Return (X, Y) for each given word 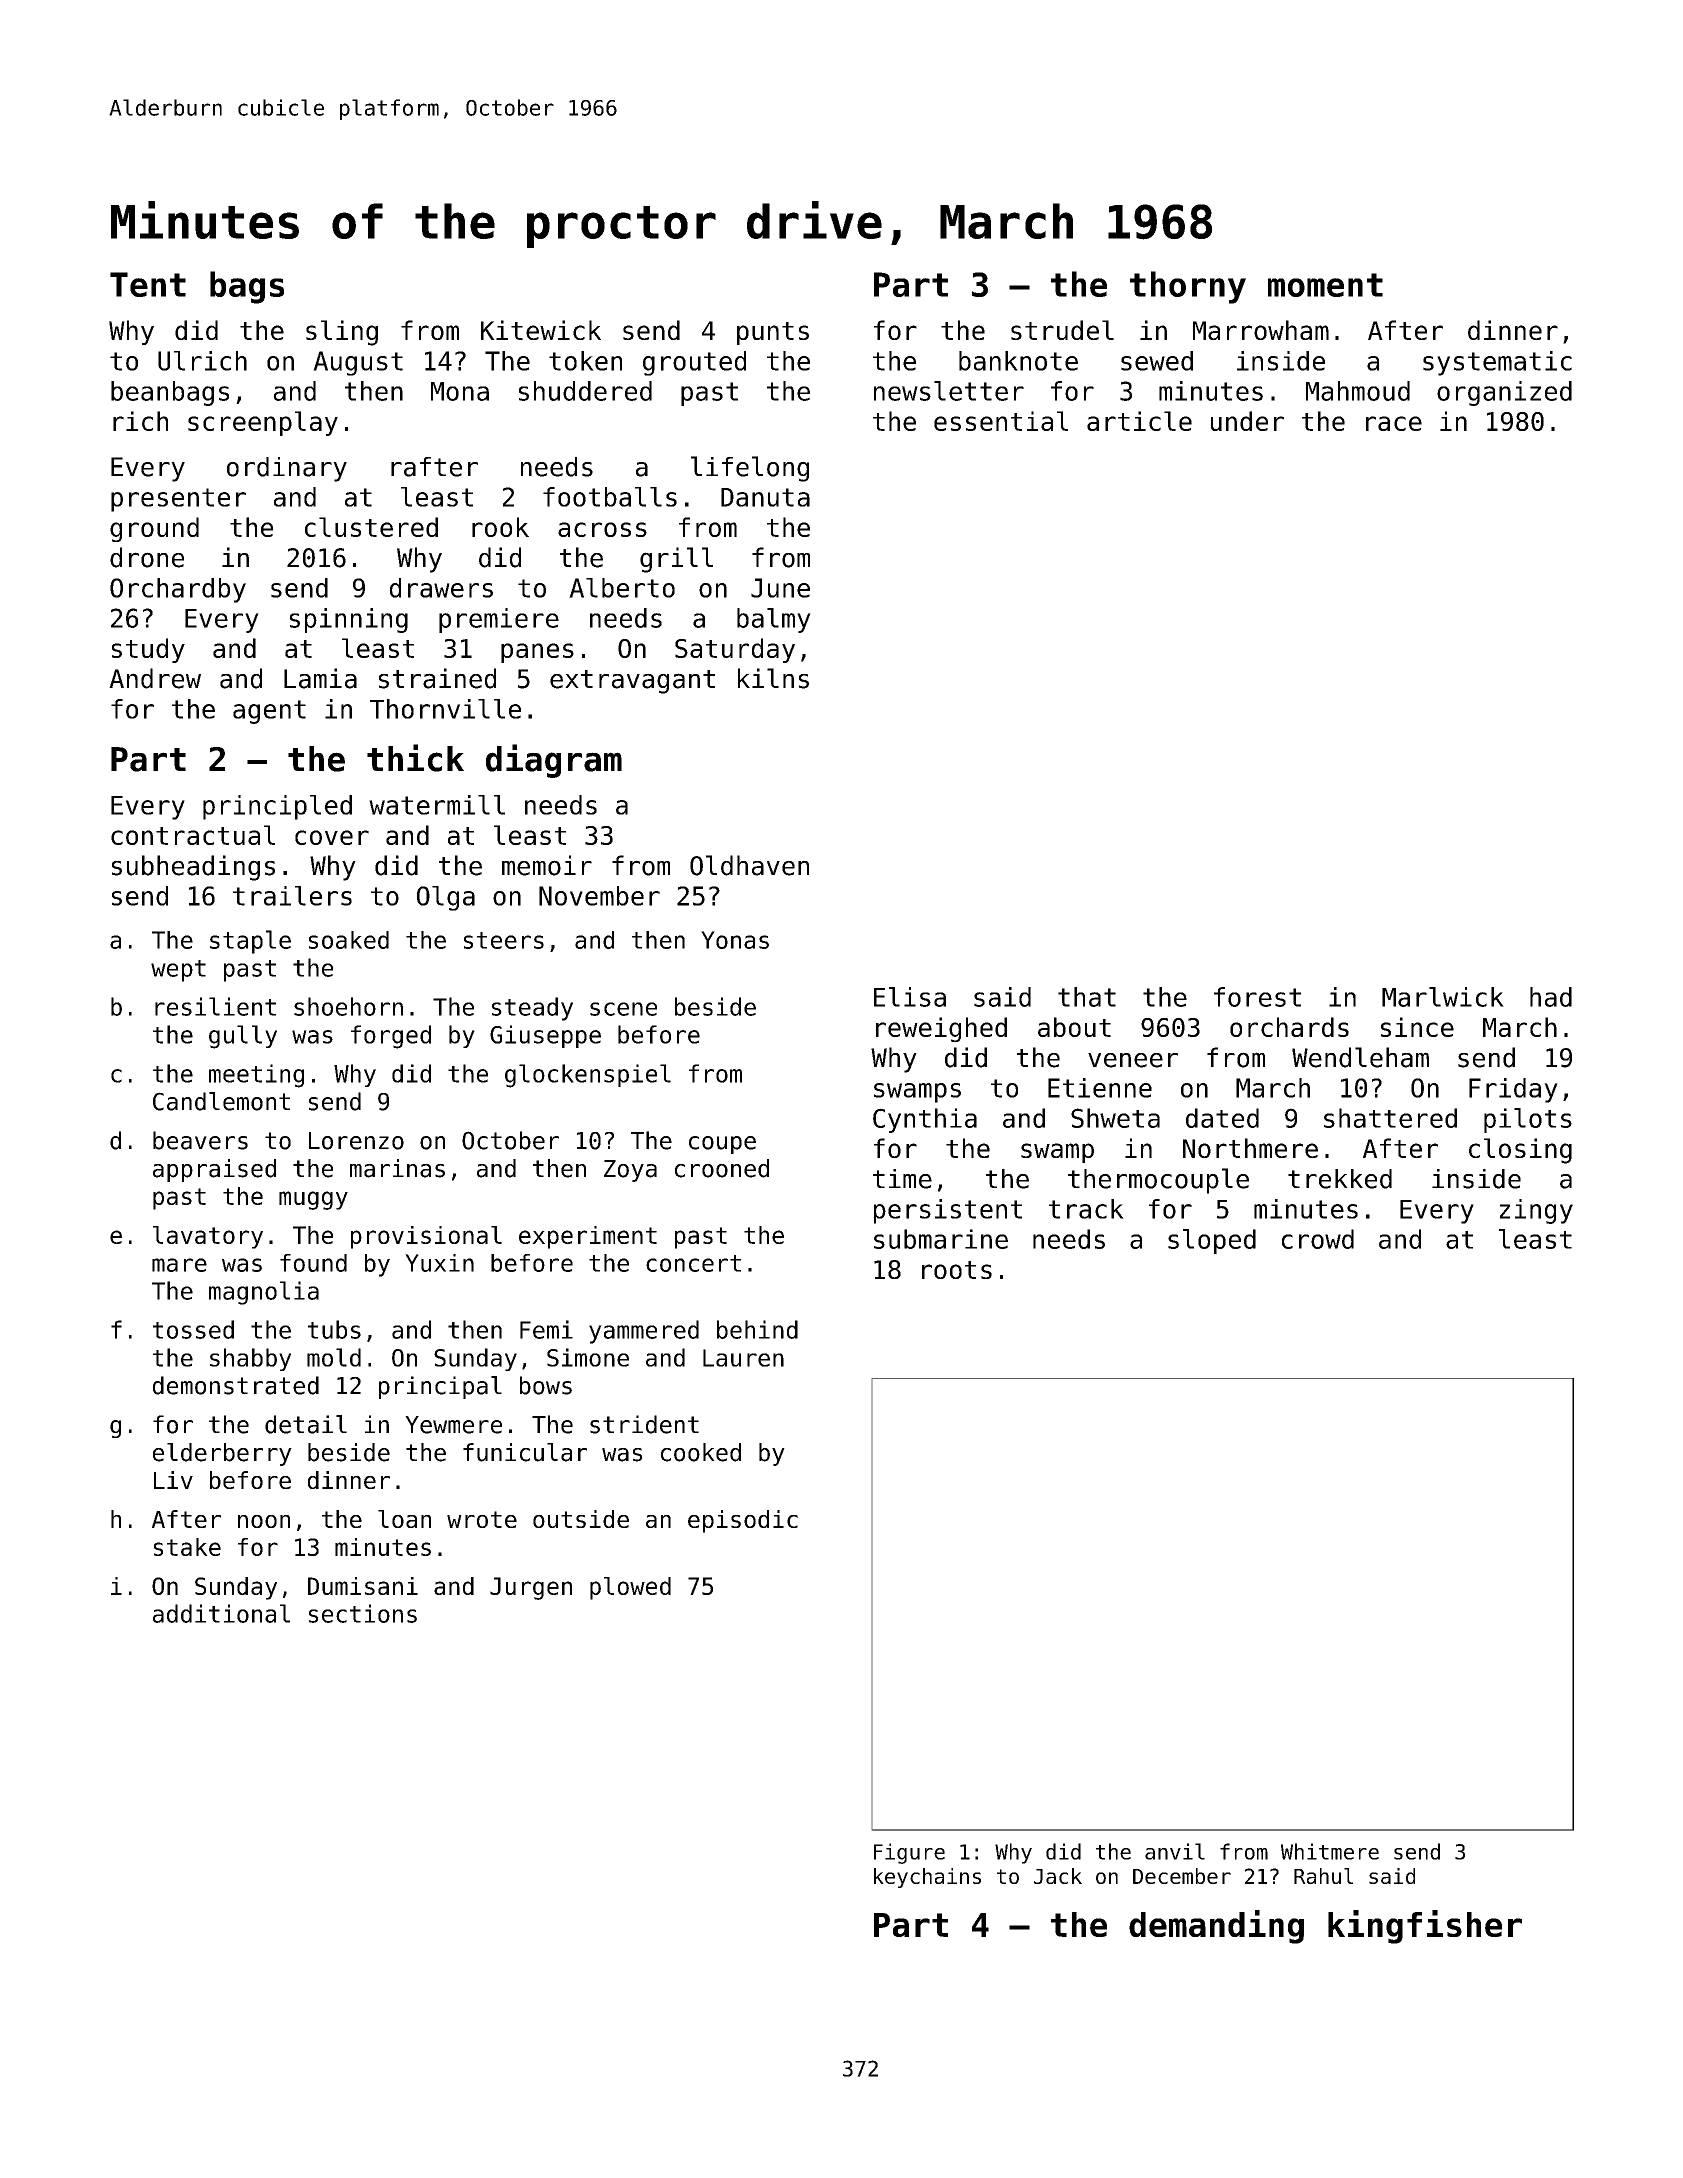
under (1247, 421)
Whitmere (1330, 1851)
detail (306, 1424)
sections (363, 1613)
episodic (743, 1521)
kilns (773, 678)
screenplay (263, 423)
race (1394, 423)
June (780, 588)
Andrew (155, 678)
